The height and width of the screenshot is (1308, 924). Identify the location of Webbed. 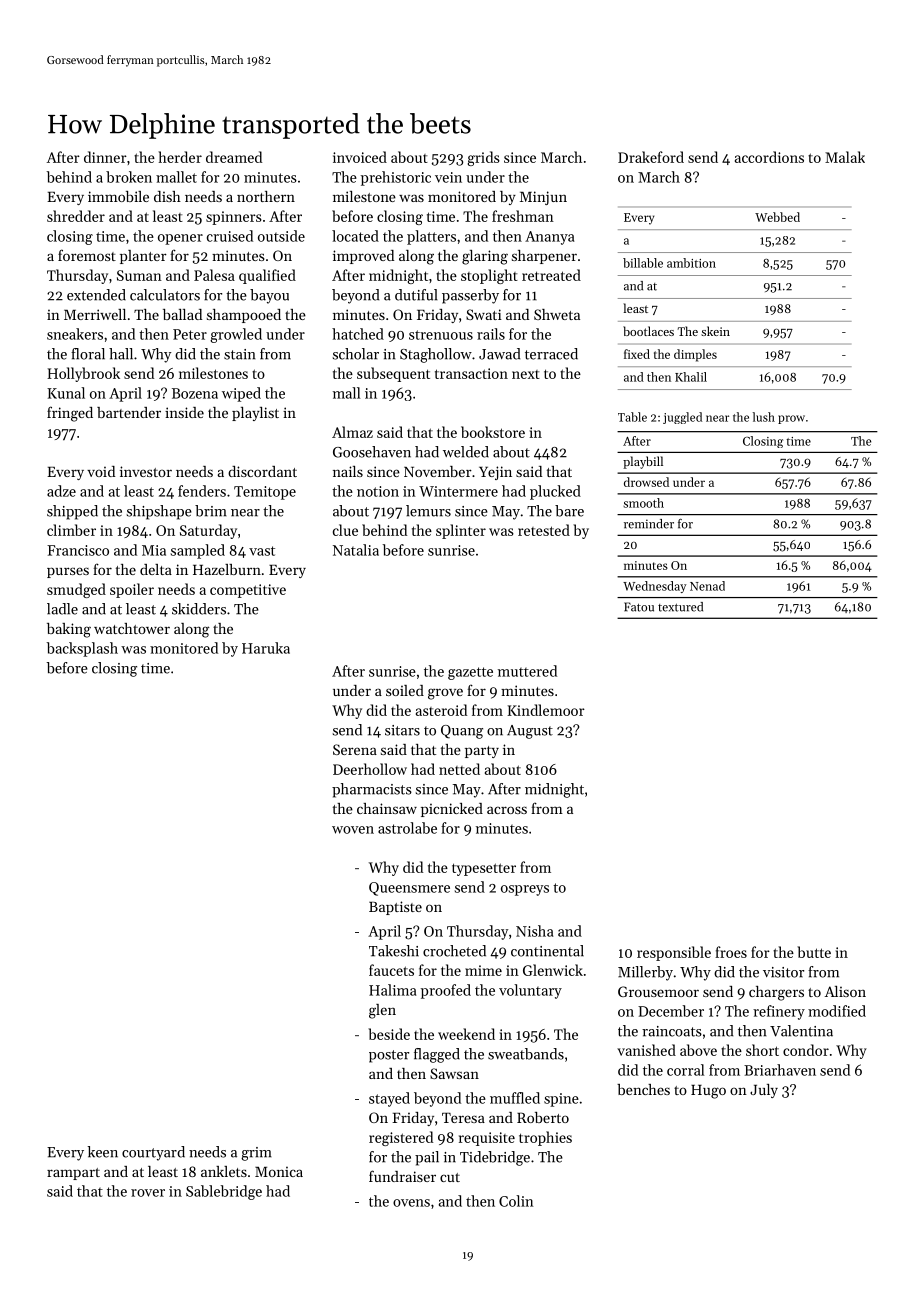
(777, 217).
